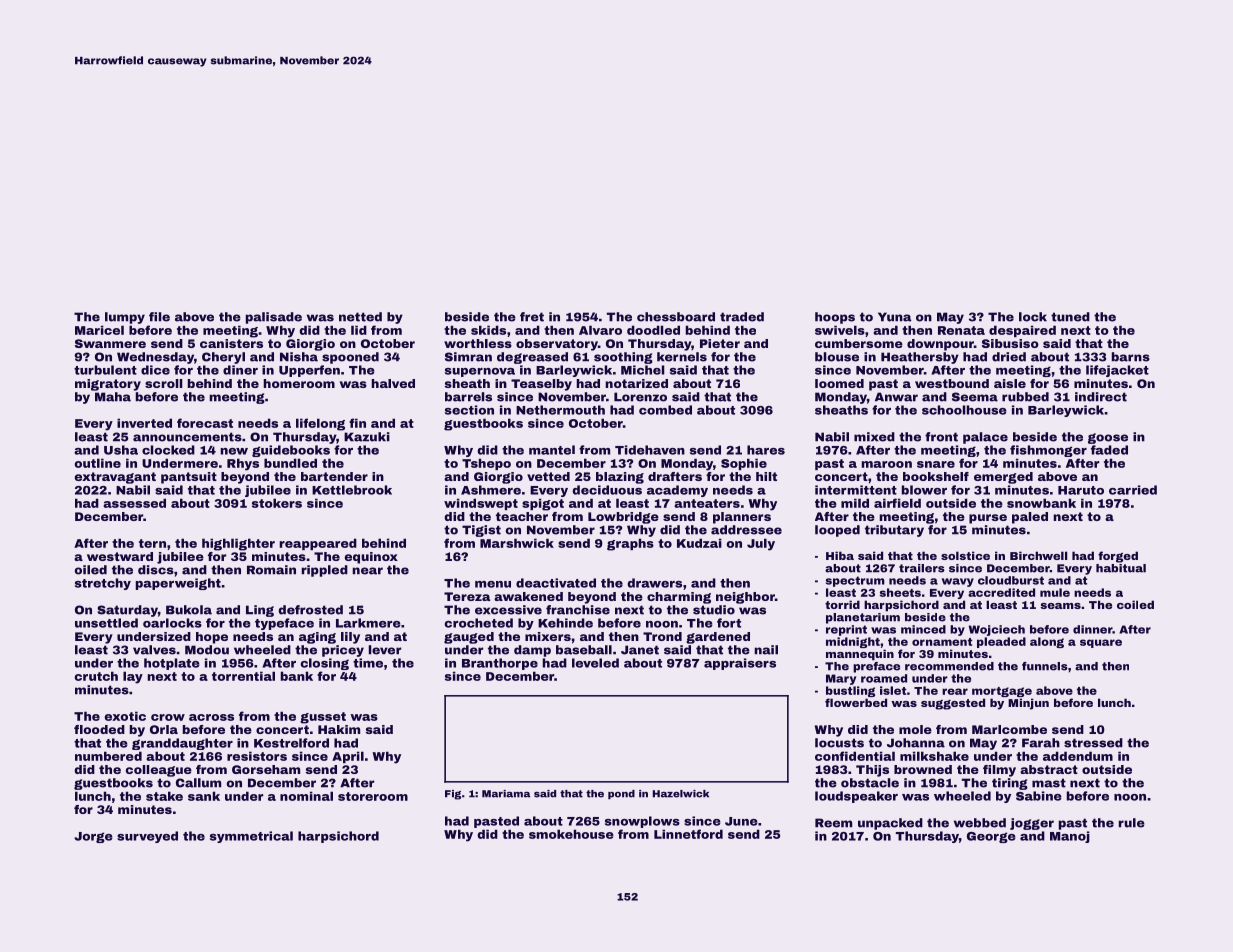  I want to click on bookshelf, so click(936, 476).
